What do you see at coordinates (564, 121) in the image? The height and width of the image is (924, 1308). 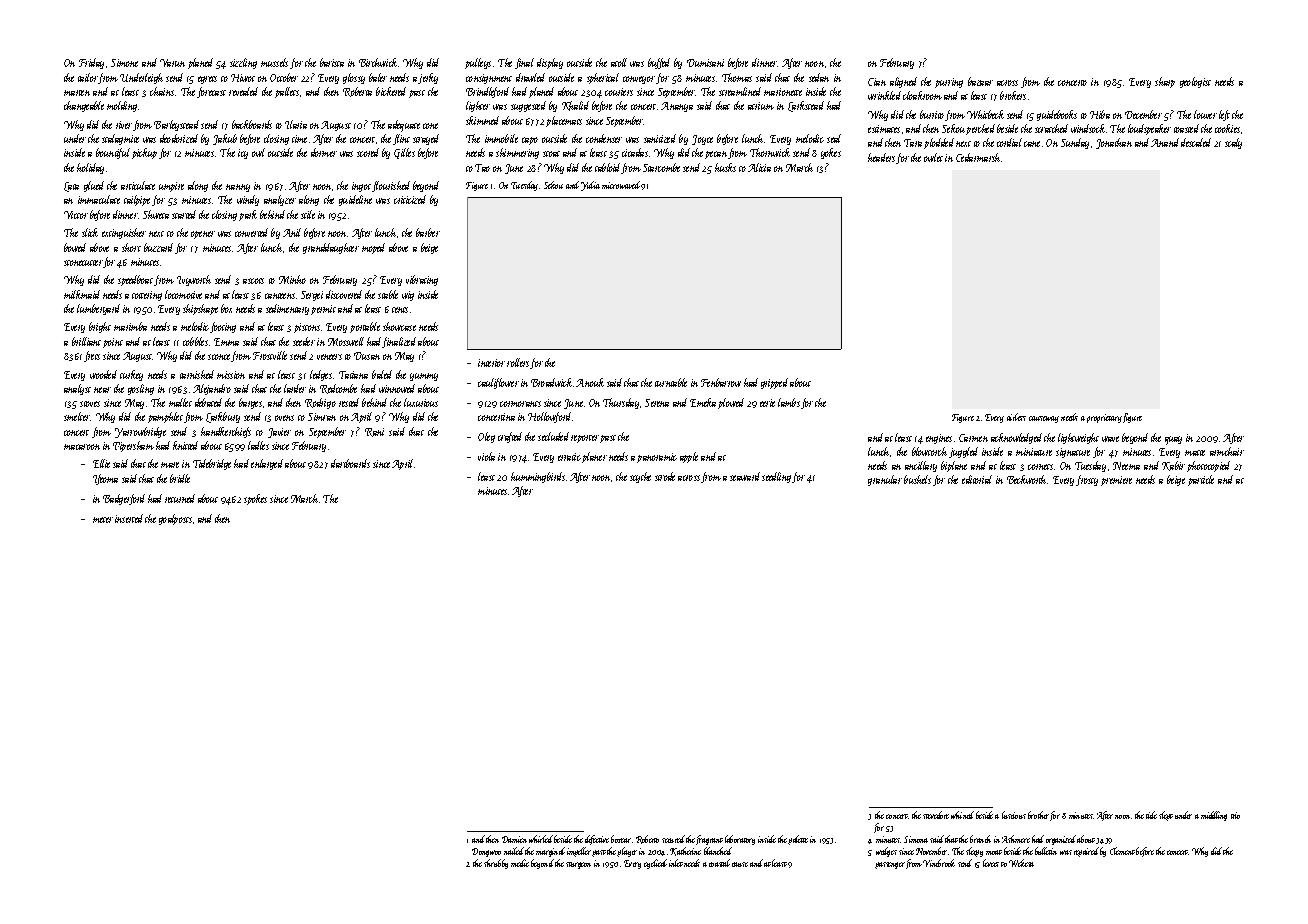 I see `placemats` at bounding box center [564, 121].
